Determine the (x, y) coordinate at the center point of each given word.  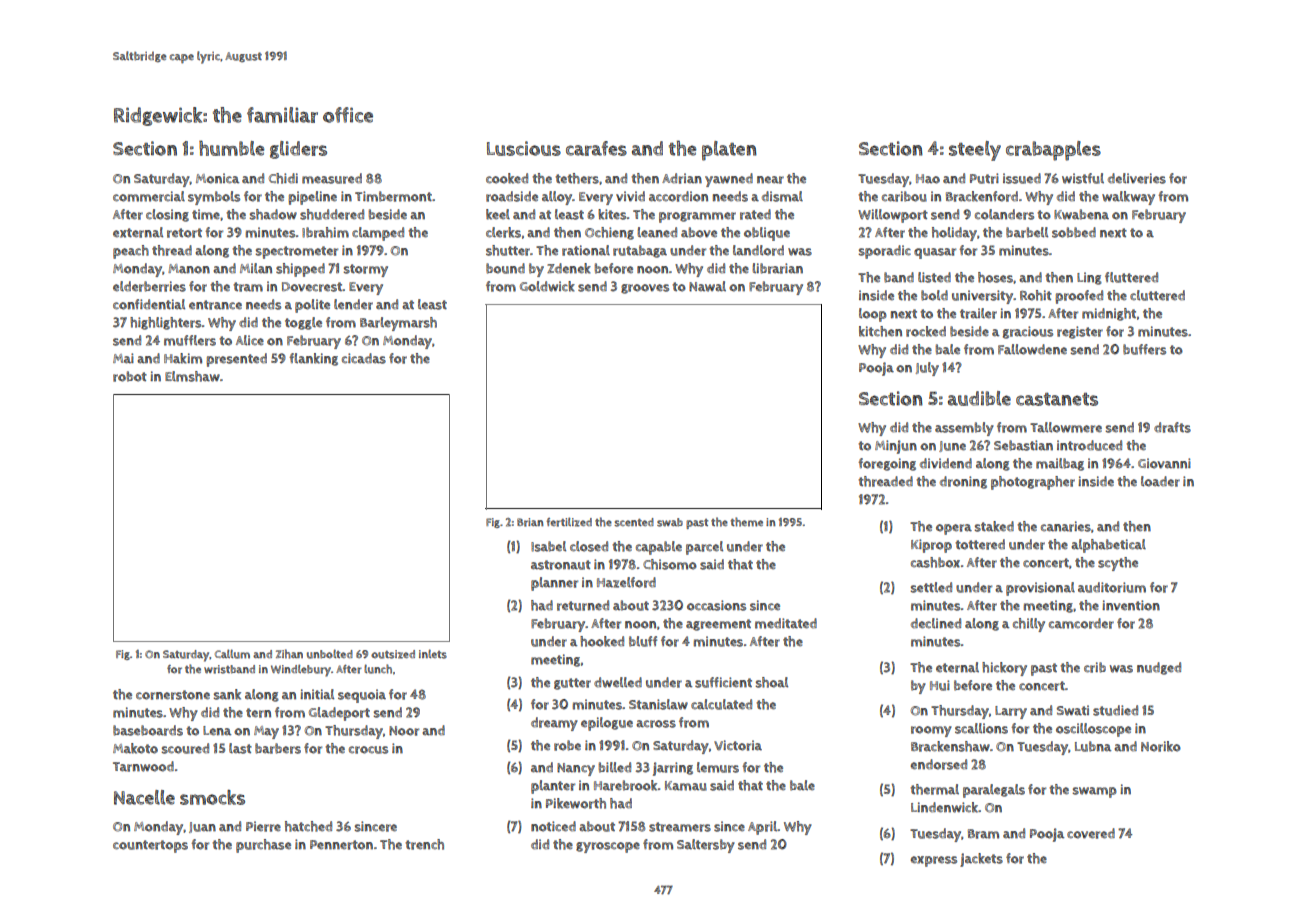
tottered (980, 544)
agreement (718, 625)
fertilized (569, 522)
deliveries (1137, 178)
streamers (680, 827)
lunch (378, 669)
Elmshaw (192, 376)
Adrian (682, 178)
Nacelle (144, 797)
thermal (934, 789)
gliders (298, 150)
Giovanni (1164, 463)
